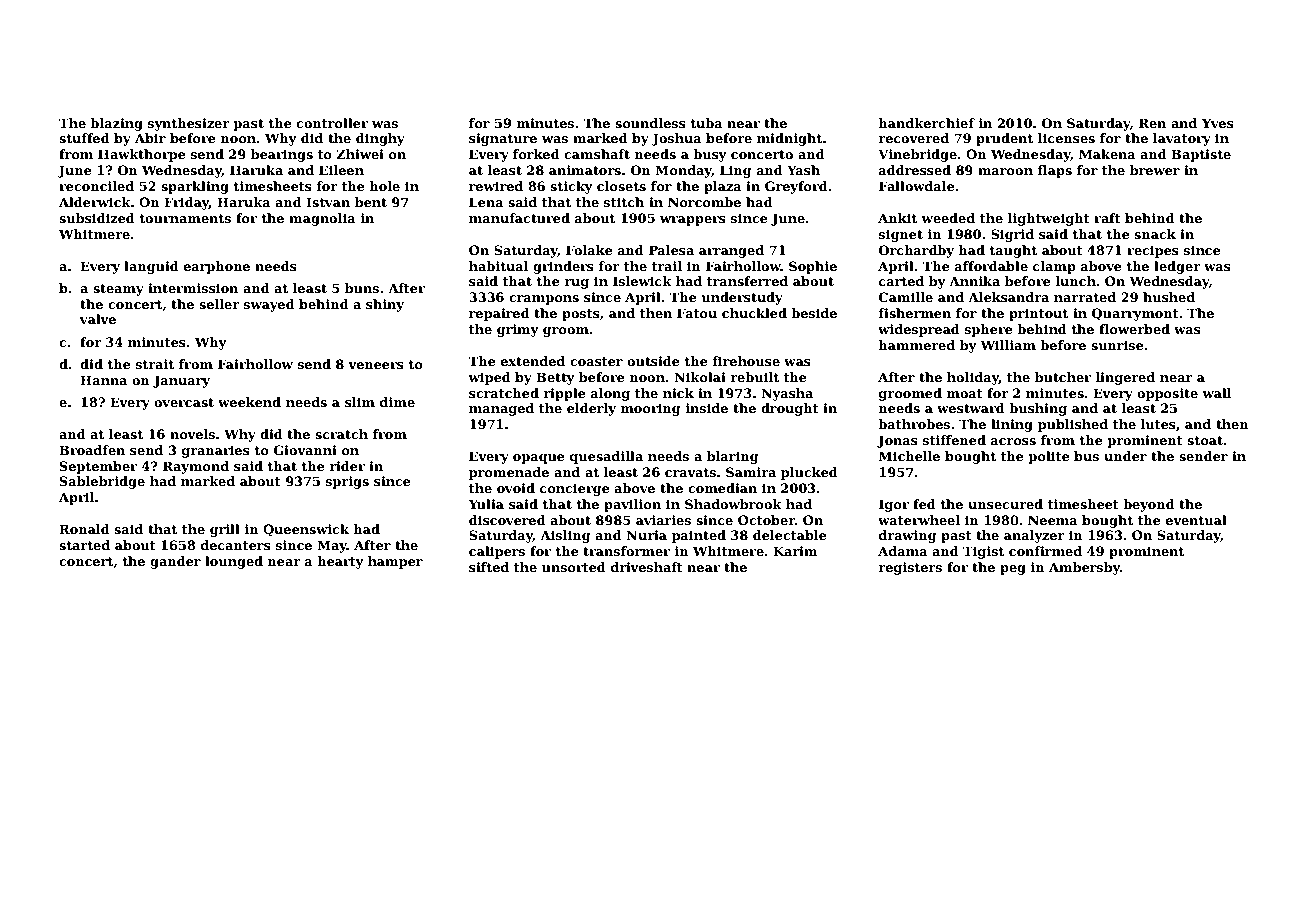  Describe the element at coordinates (371, 202) in the page. I see `bent` at that location.
